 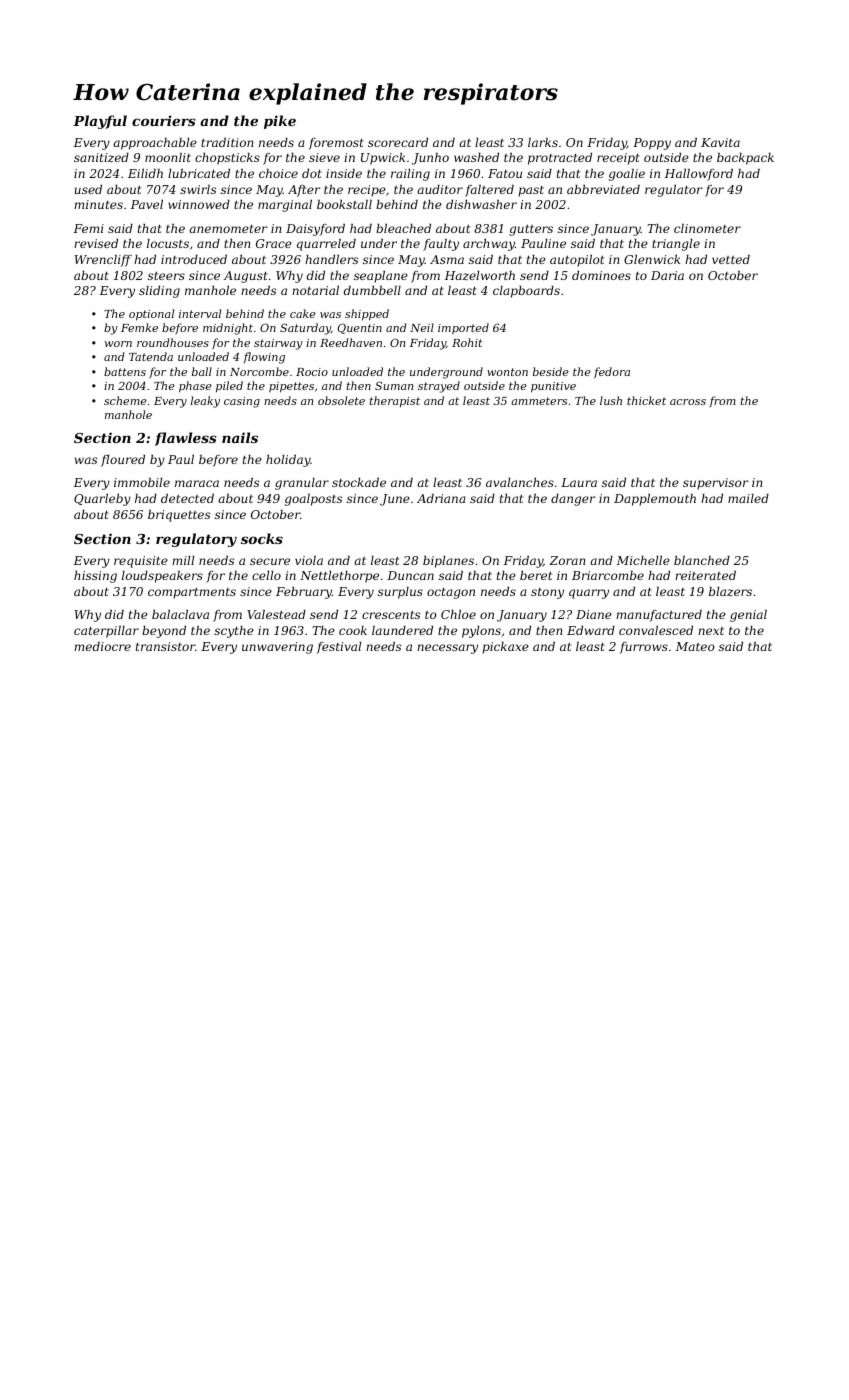 I want to click on wonton, so click(x=507, y=372).
